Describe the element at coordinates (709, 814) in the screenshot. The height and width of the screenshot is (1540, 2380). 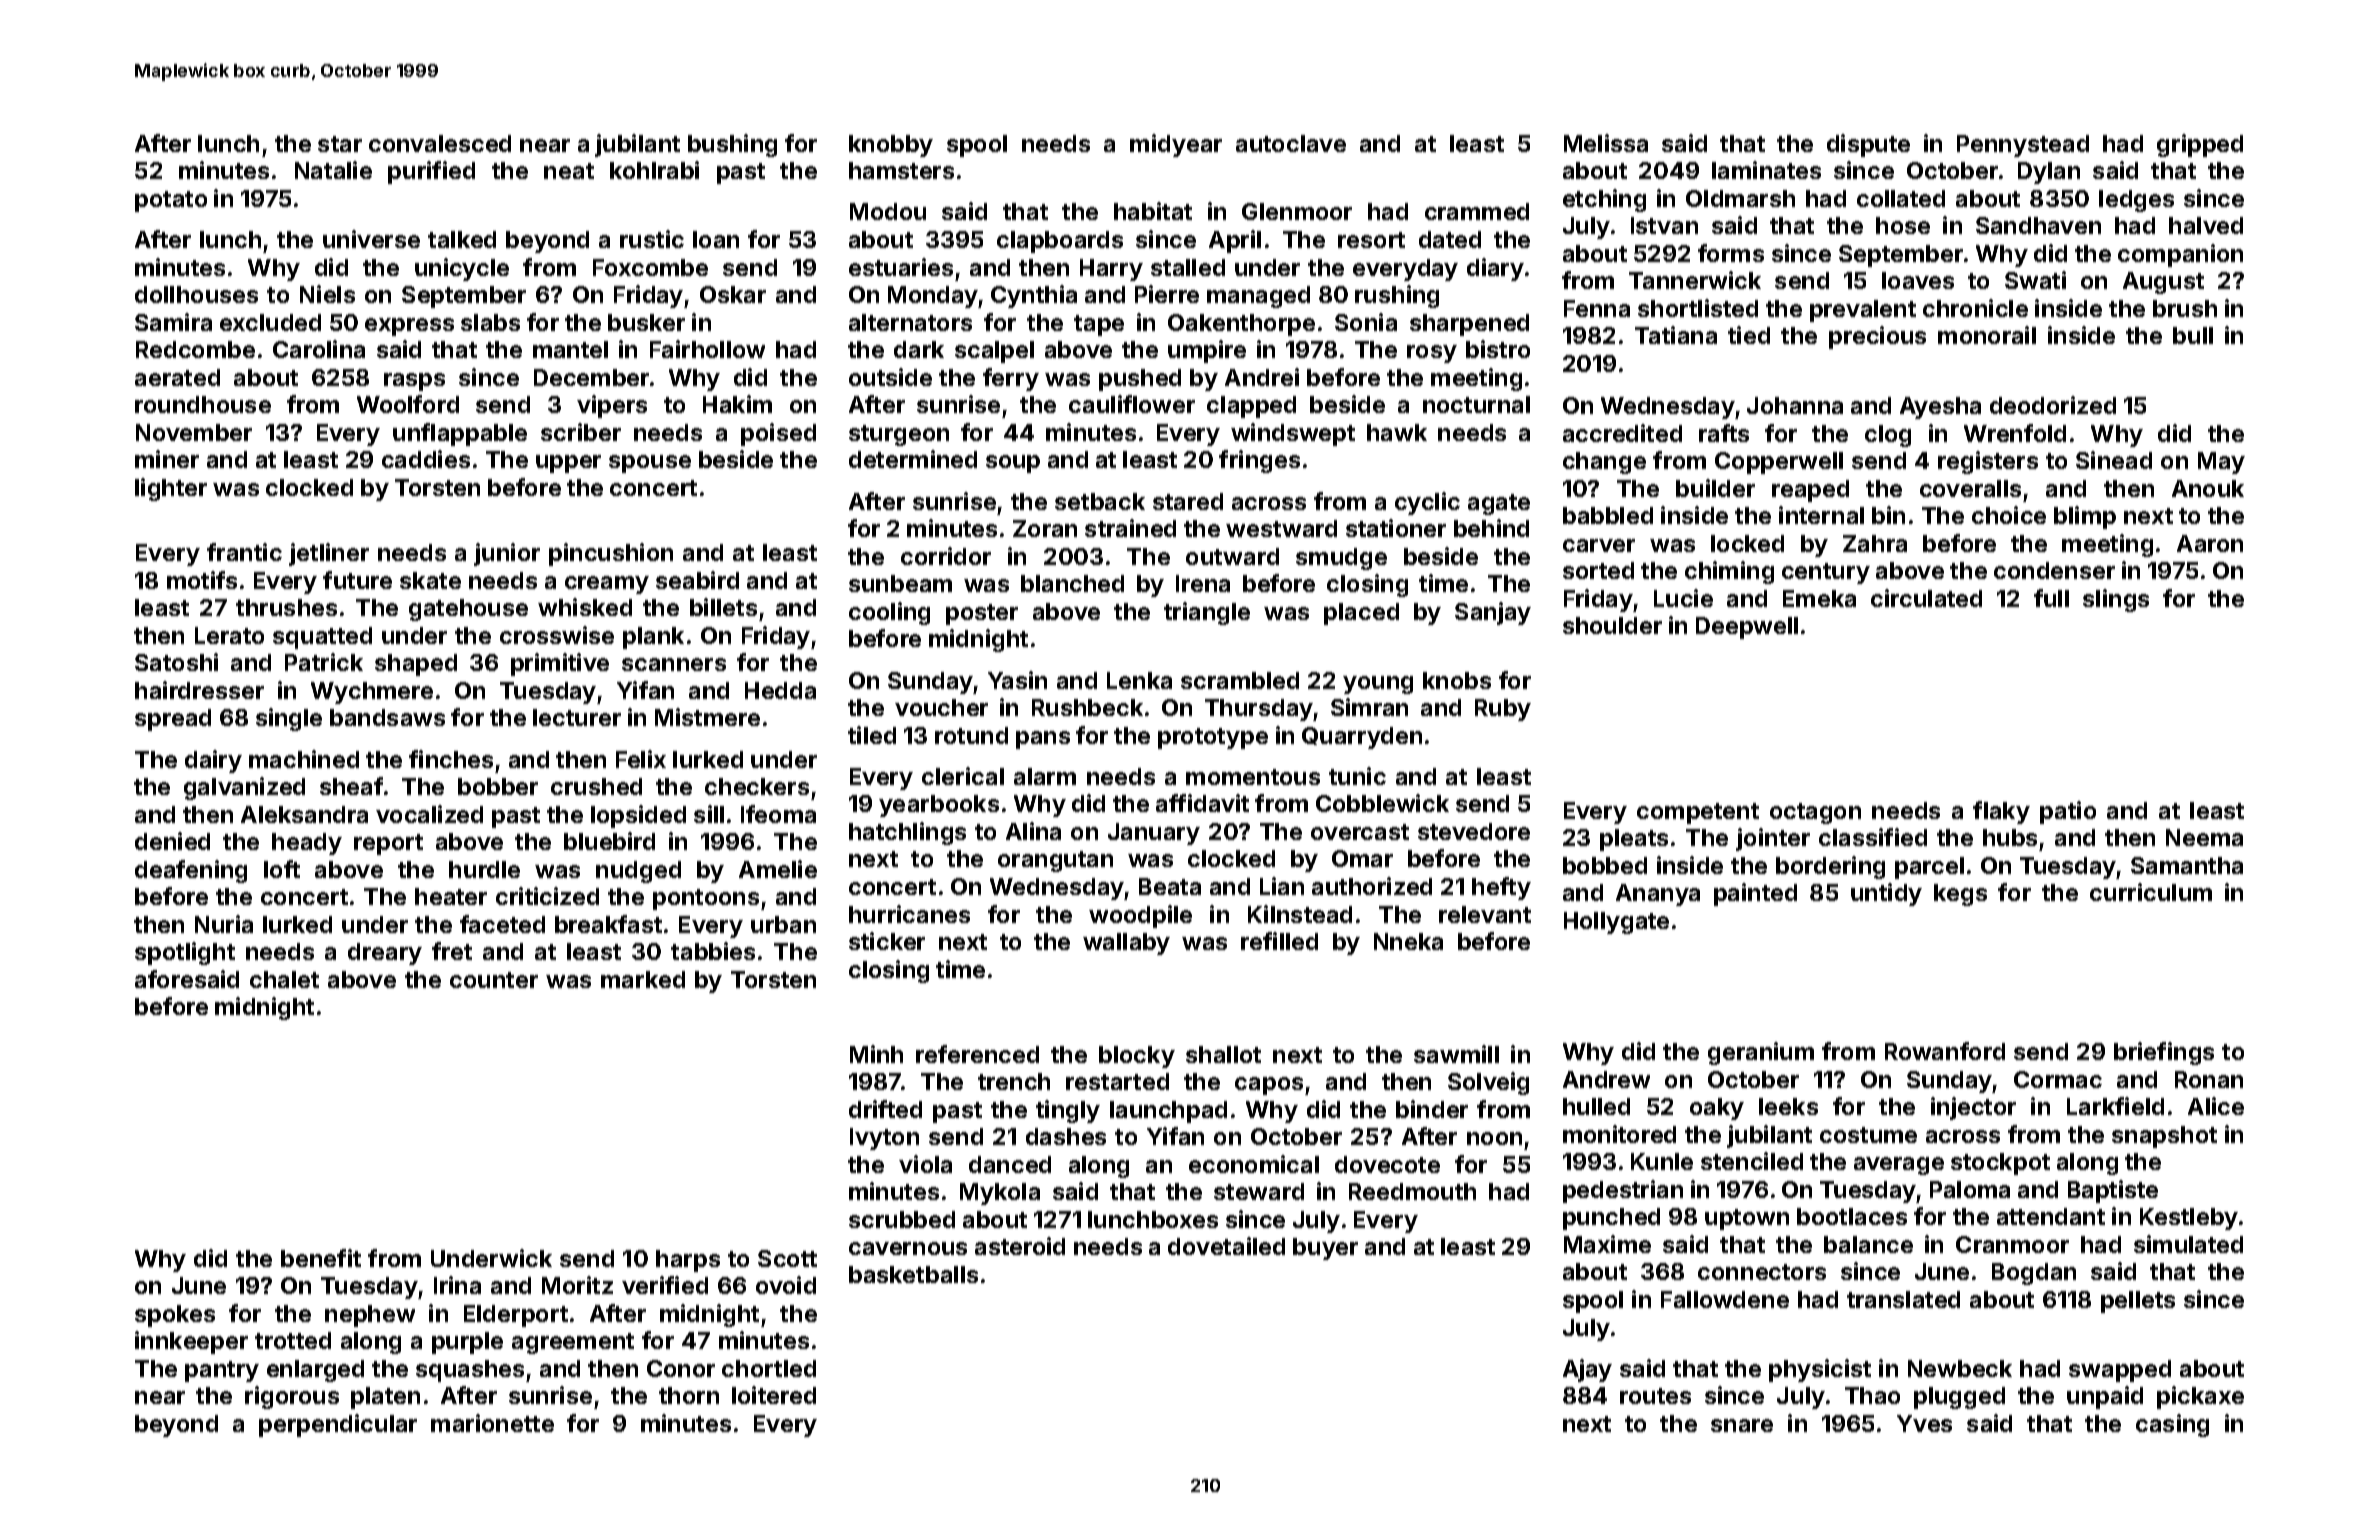
I see `sill` at that location.
